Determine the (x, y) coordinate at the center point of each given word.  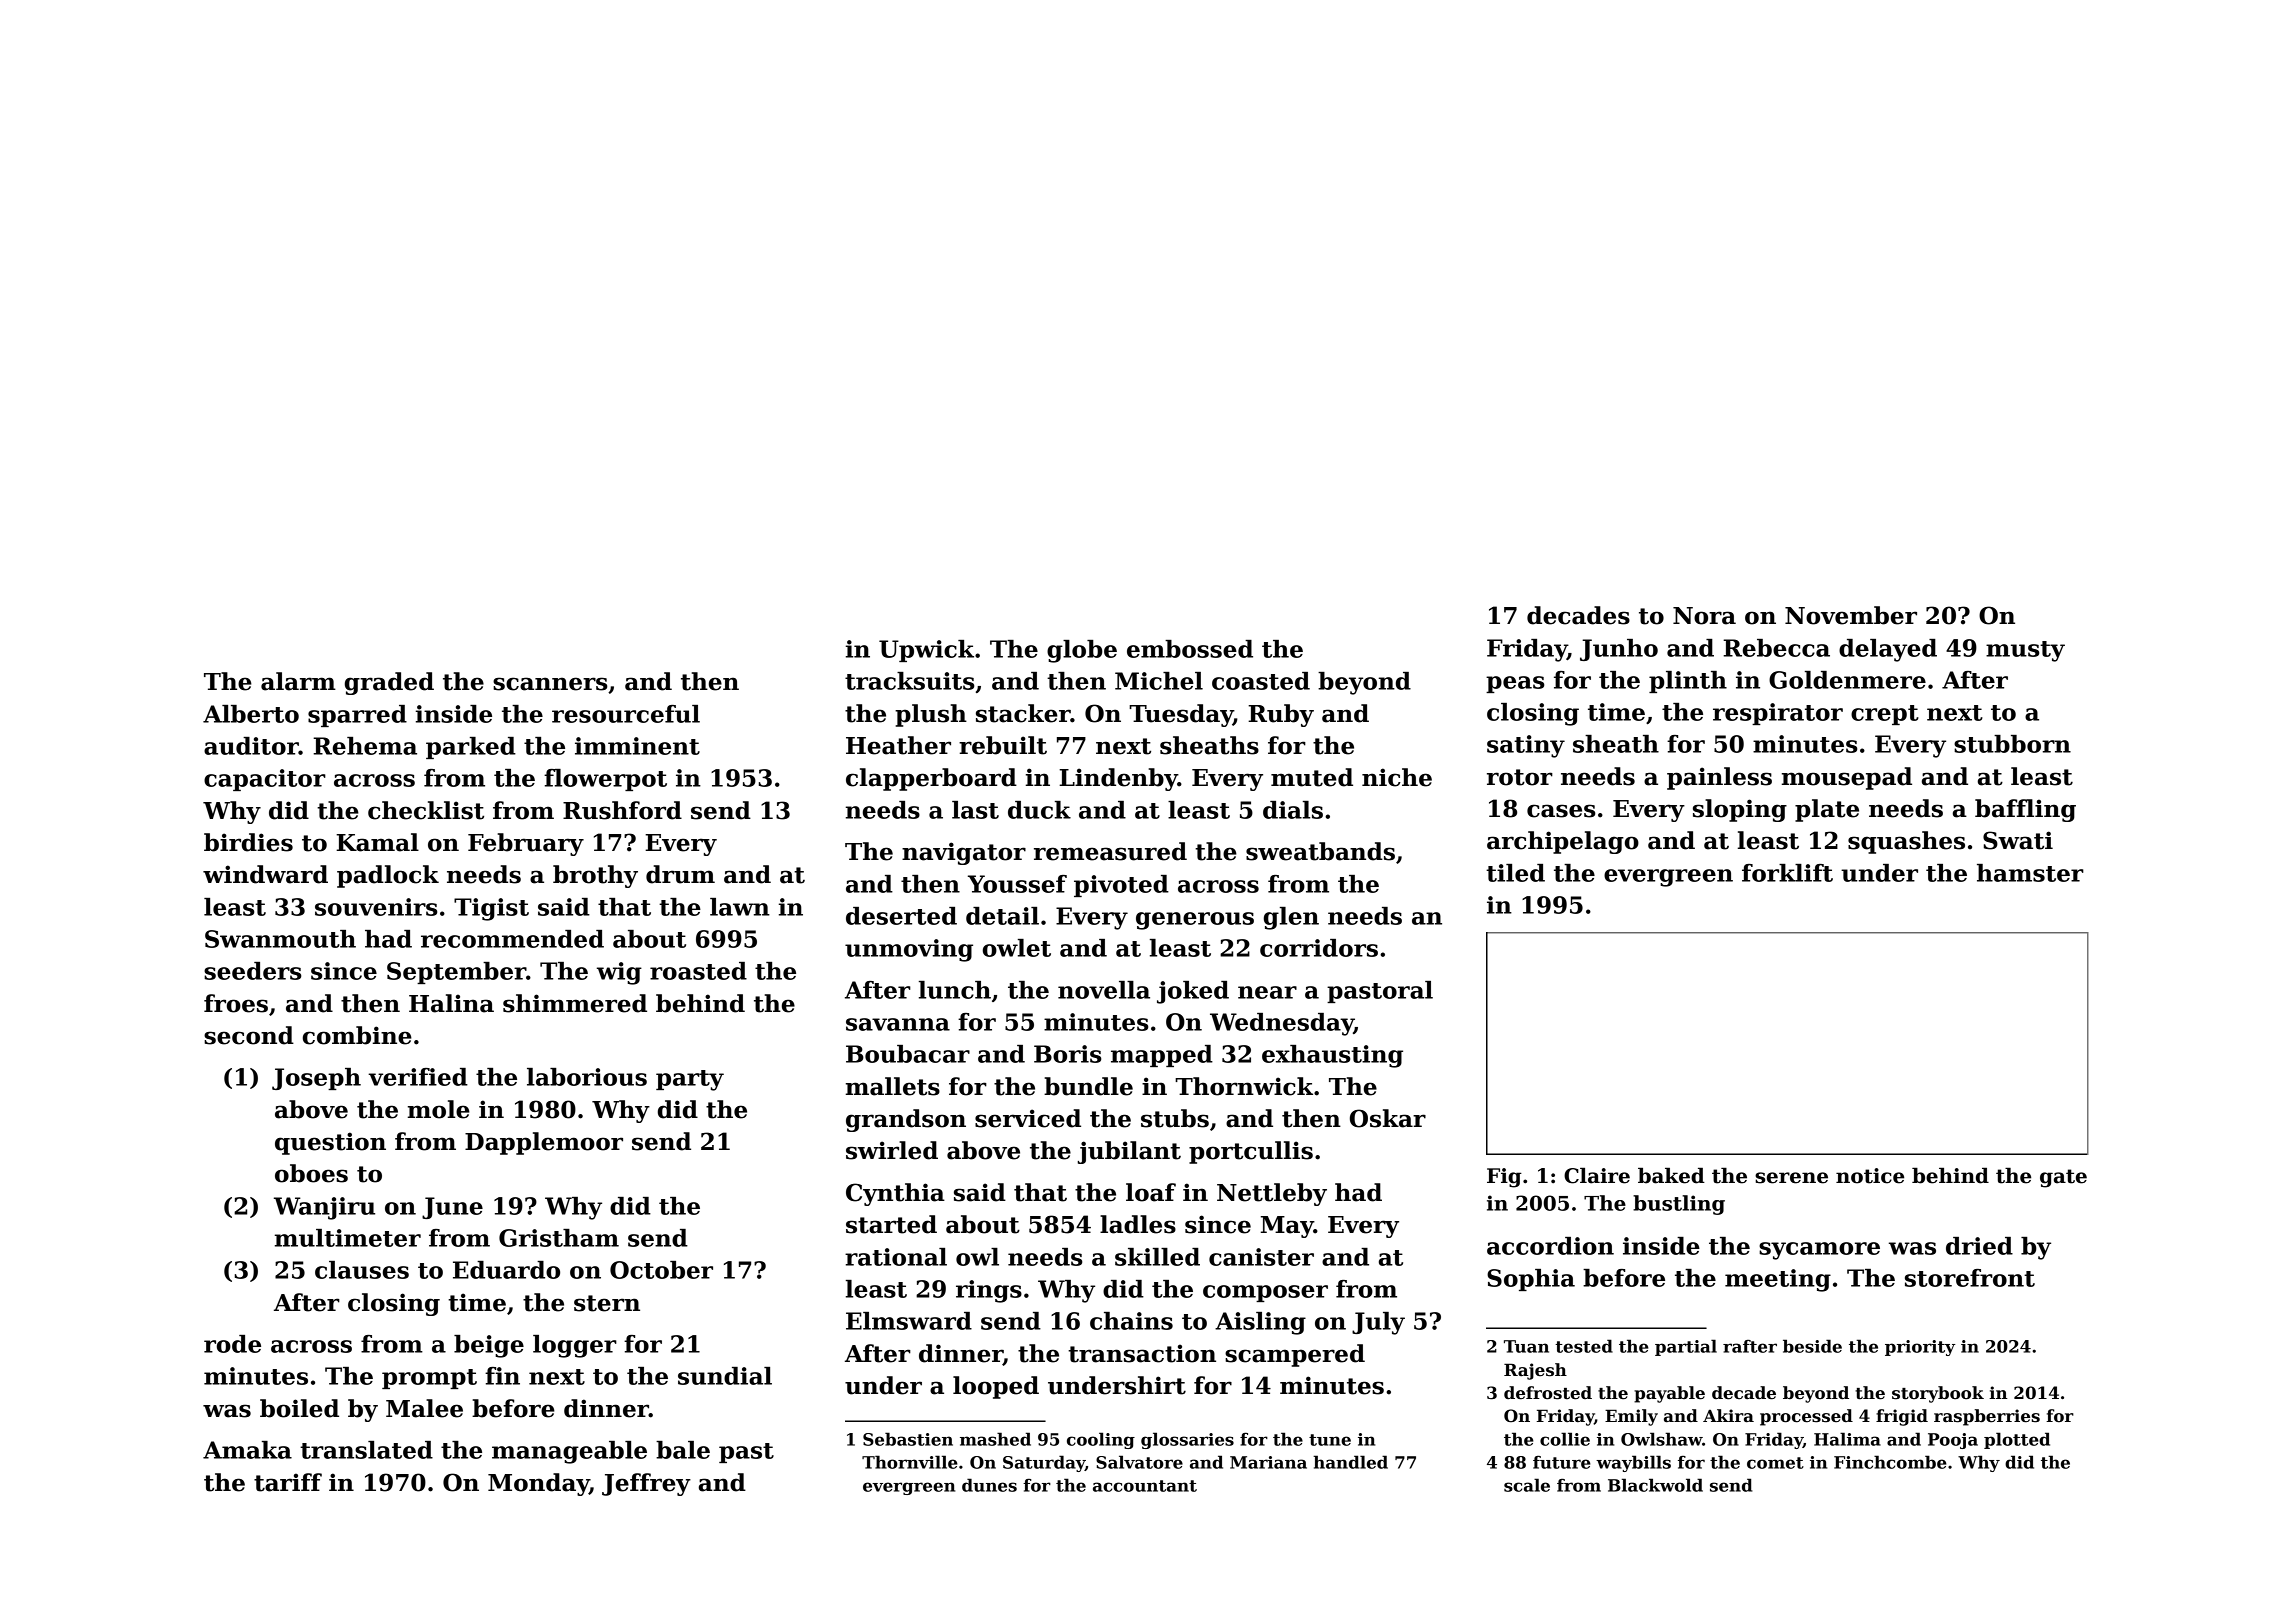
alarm (298, 681)
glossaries (1187, 1440)
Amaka (247, 1450)
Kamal (377, 842)
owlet (1017, 948)
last (975, 810)
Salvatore (1139, 1462)
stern (607, 1303)
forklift (1787, 873)
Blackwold (1655, 1485)
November (1851, 615)
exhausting (1332, 1056)
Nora (1704, 616)
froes (236, 1003)
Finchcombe (1890, 1462)
